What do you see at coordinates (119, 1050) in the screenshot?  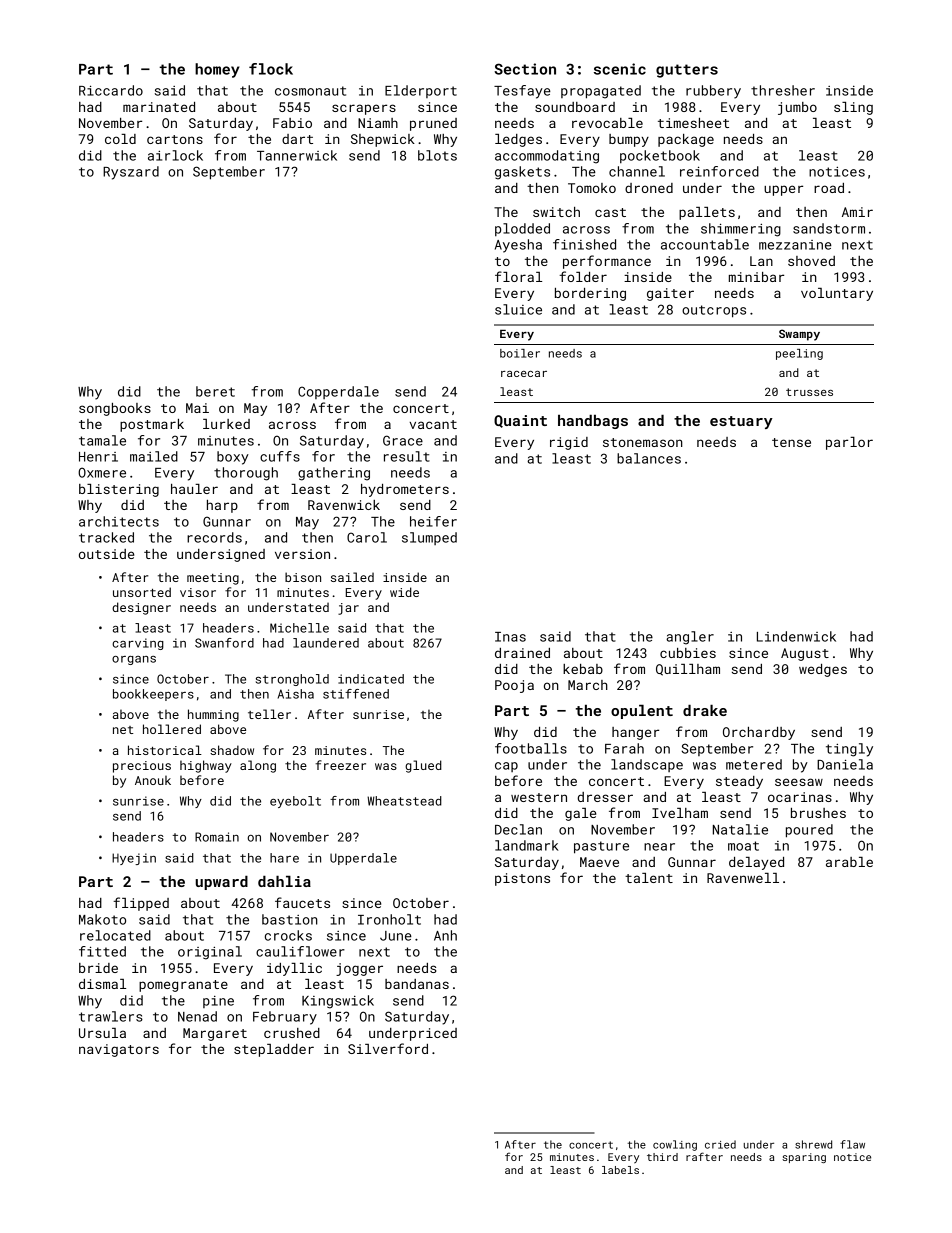 I see `navigators` at bounding box center [119, 1050].
